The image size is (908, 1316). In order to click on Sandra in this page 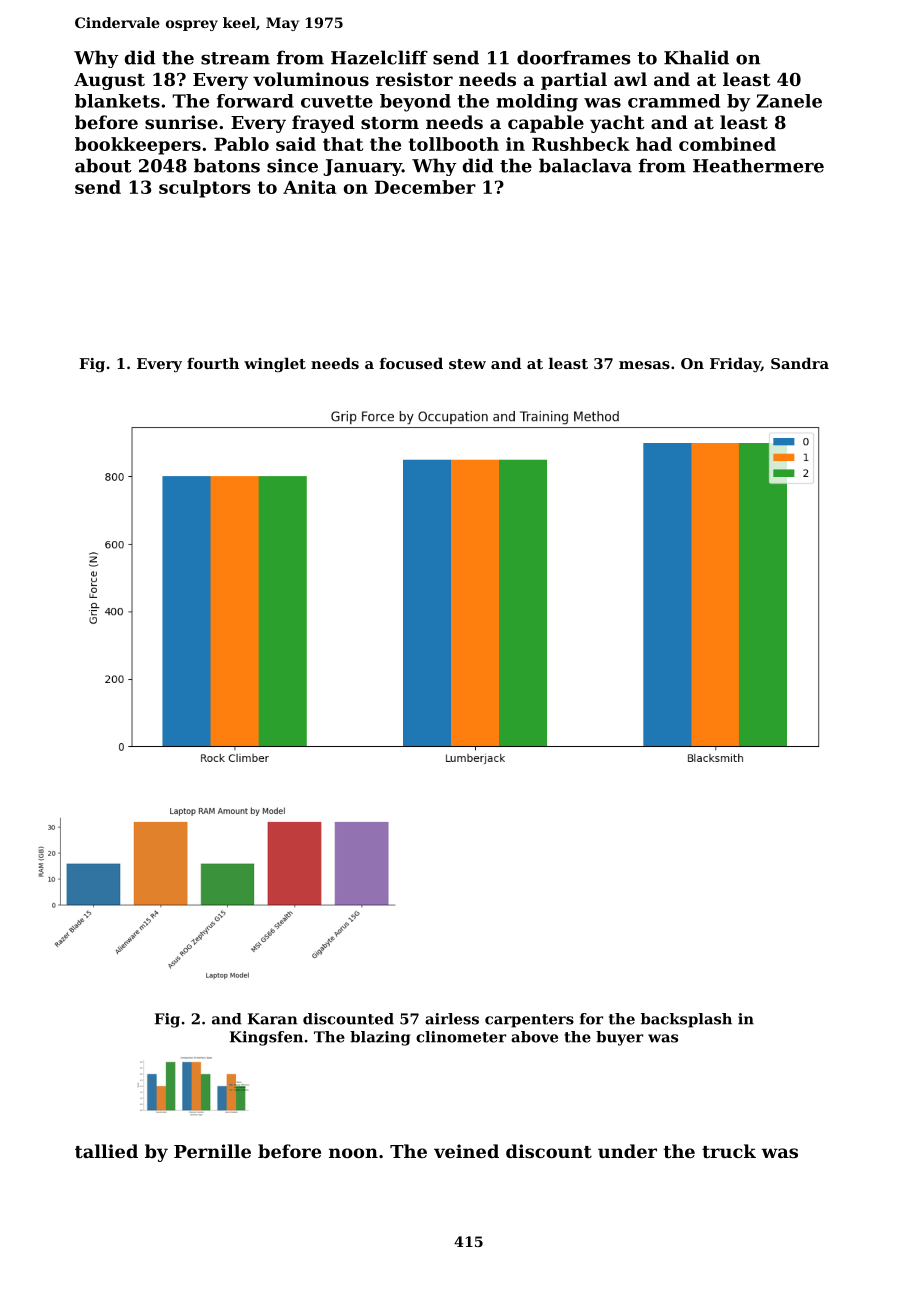, I will do `click(800, 363)`.
